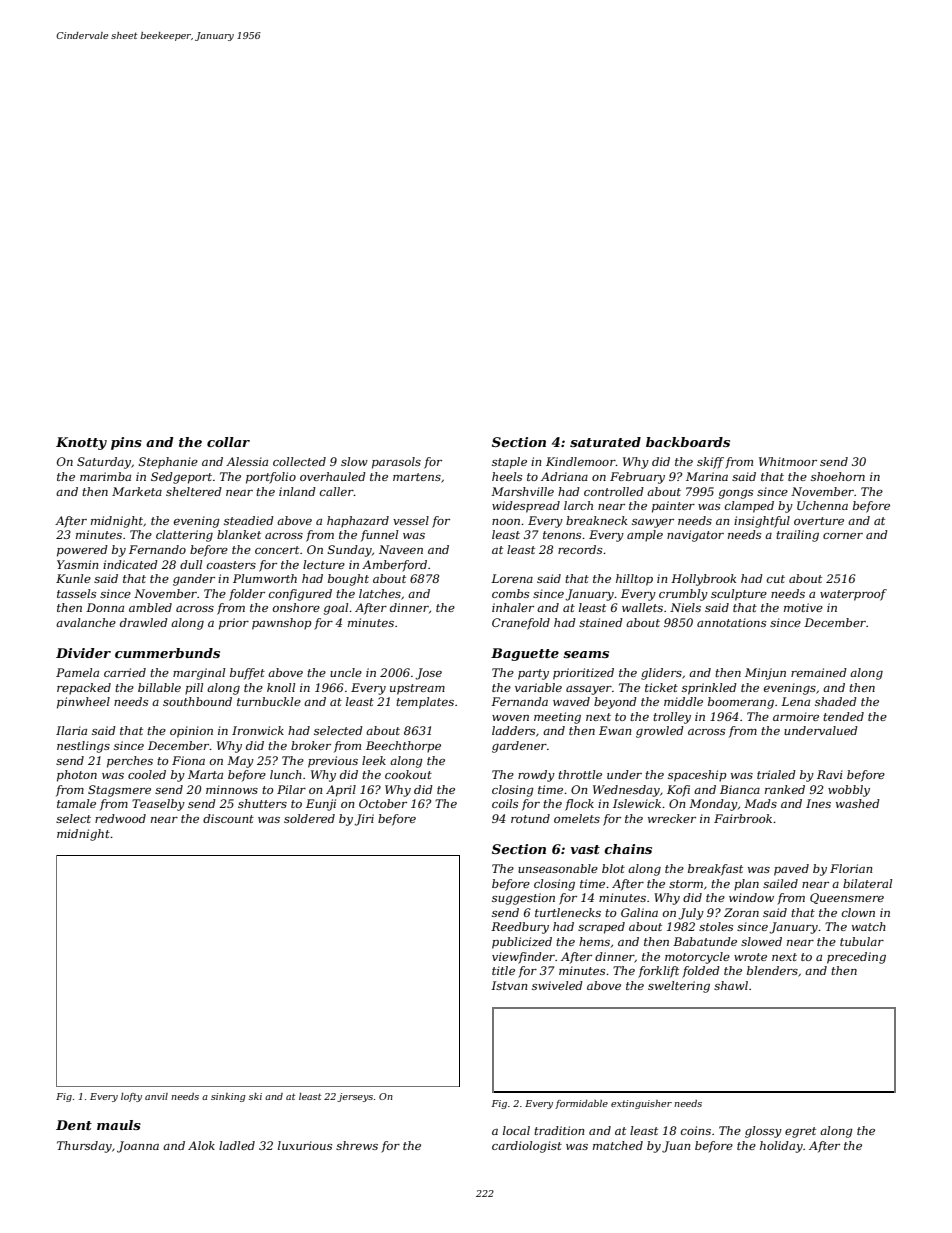 This image has width=952, height=1233. What do you see at coordinates (838, 476) in the image?
I see `shoehorn` at bounding box center [838, 476].
